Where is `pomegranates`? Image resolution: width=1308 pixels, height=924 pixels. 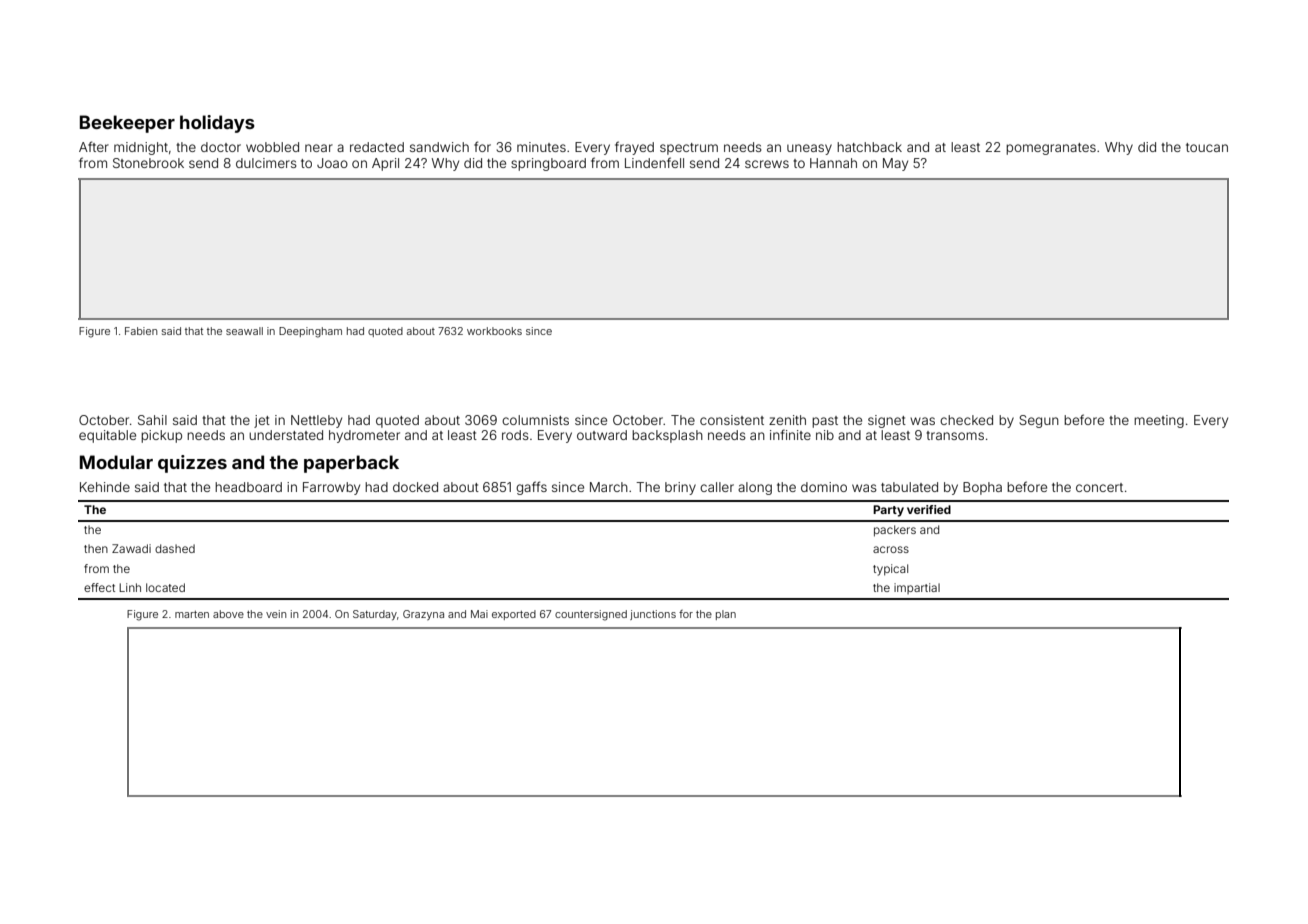
pomegranates is located at coordinates (1051, 149).
